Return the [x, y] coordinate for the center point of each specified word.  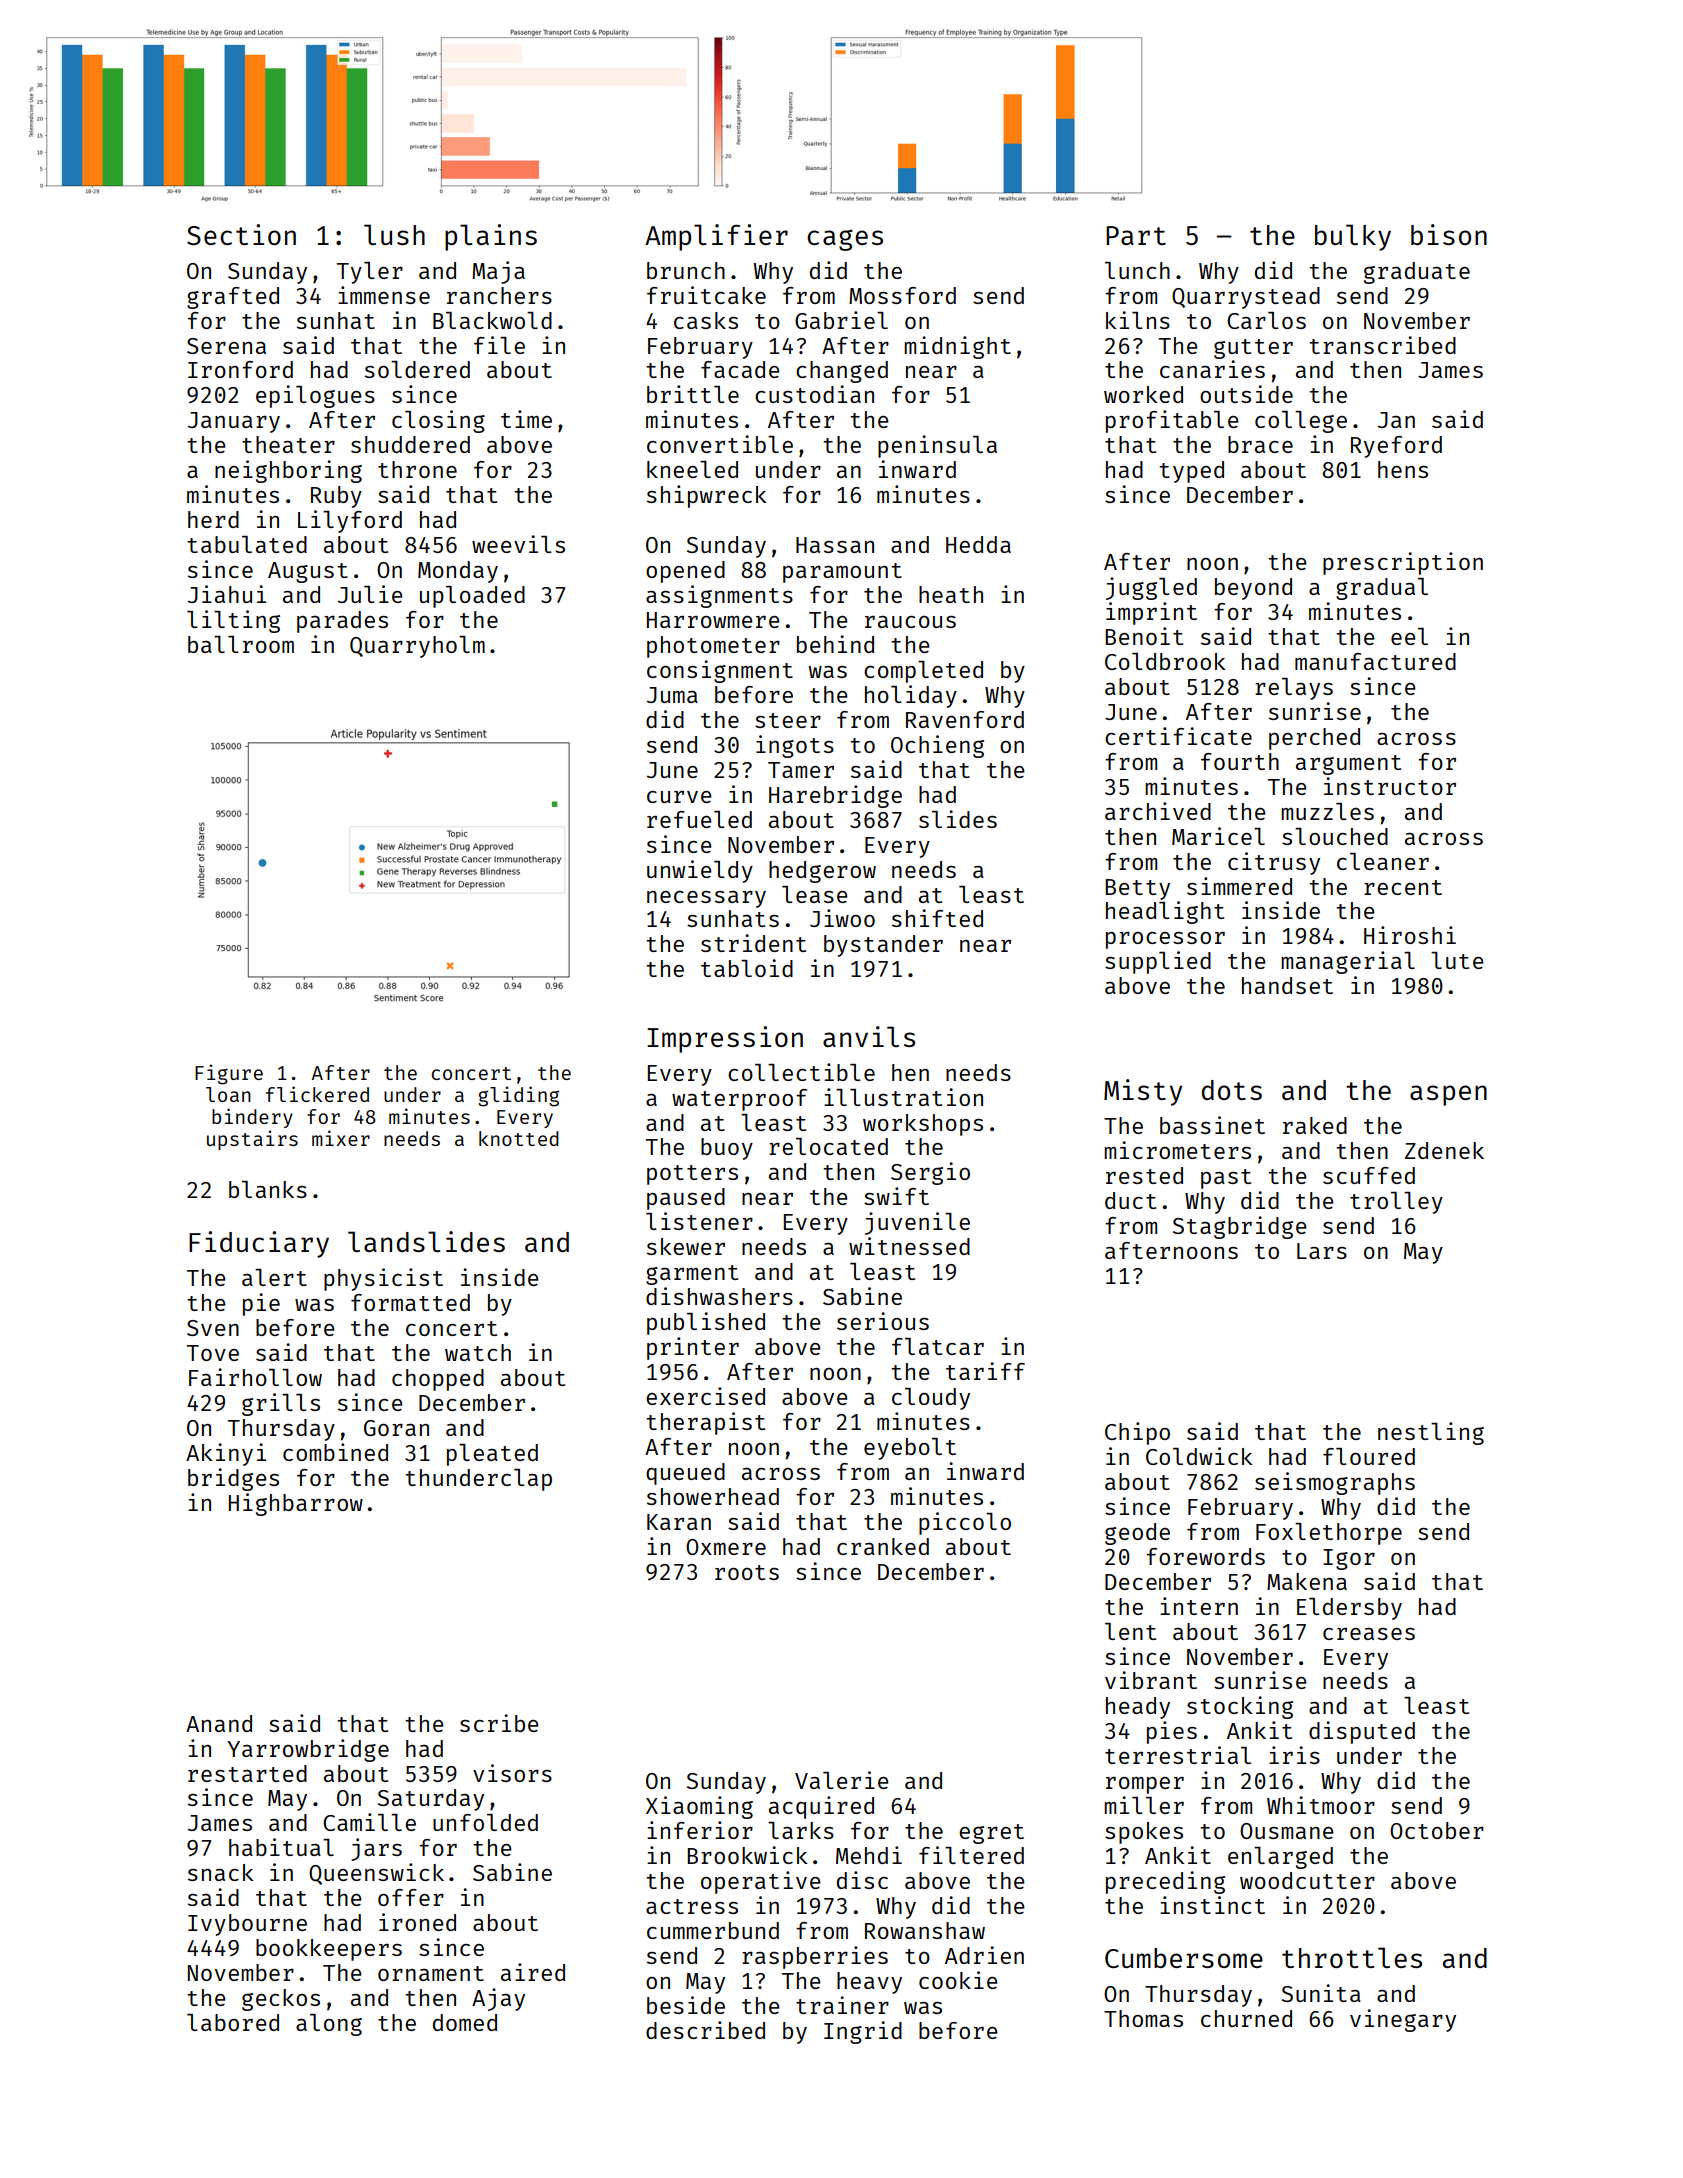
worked [1143, 394]
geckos [281, 2000]
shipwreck [707, 496]
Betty [1137, 889]
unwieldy [700, 871]
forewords [1205, 1556]
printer [693, 1348]
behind [835, 644]
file [499, 345]
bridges [233, 1479]
